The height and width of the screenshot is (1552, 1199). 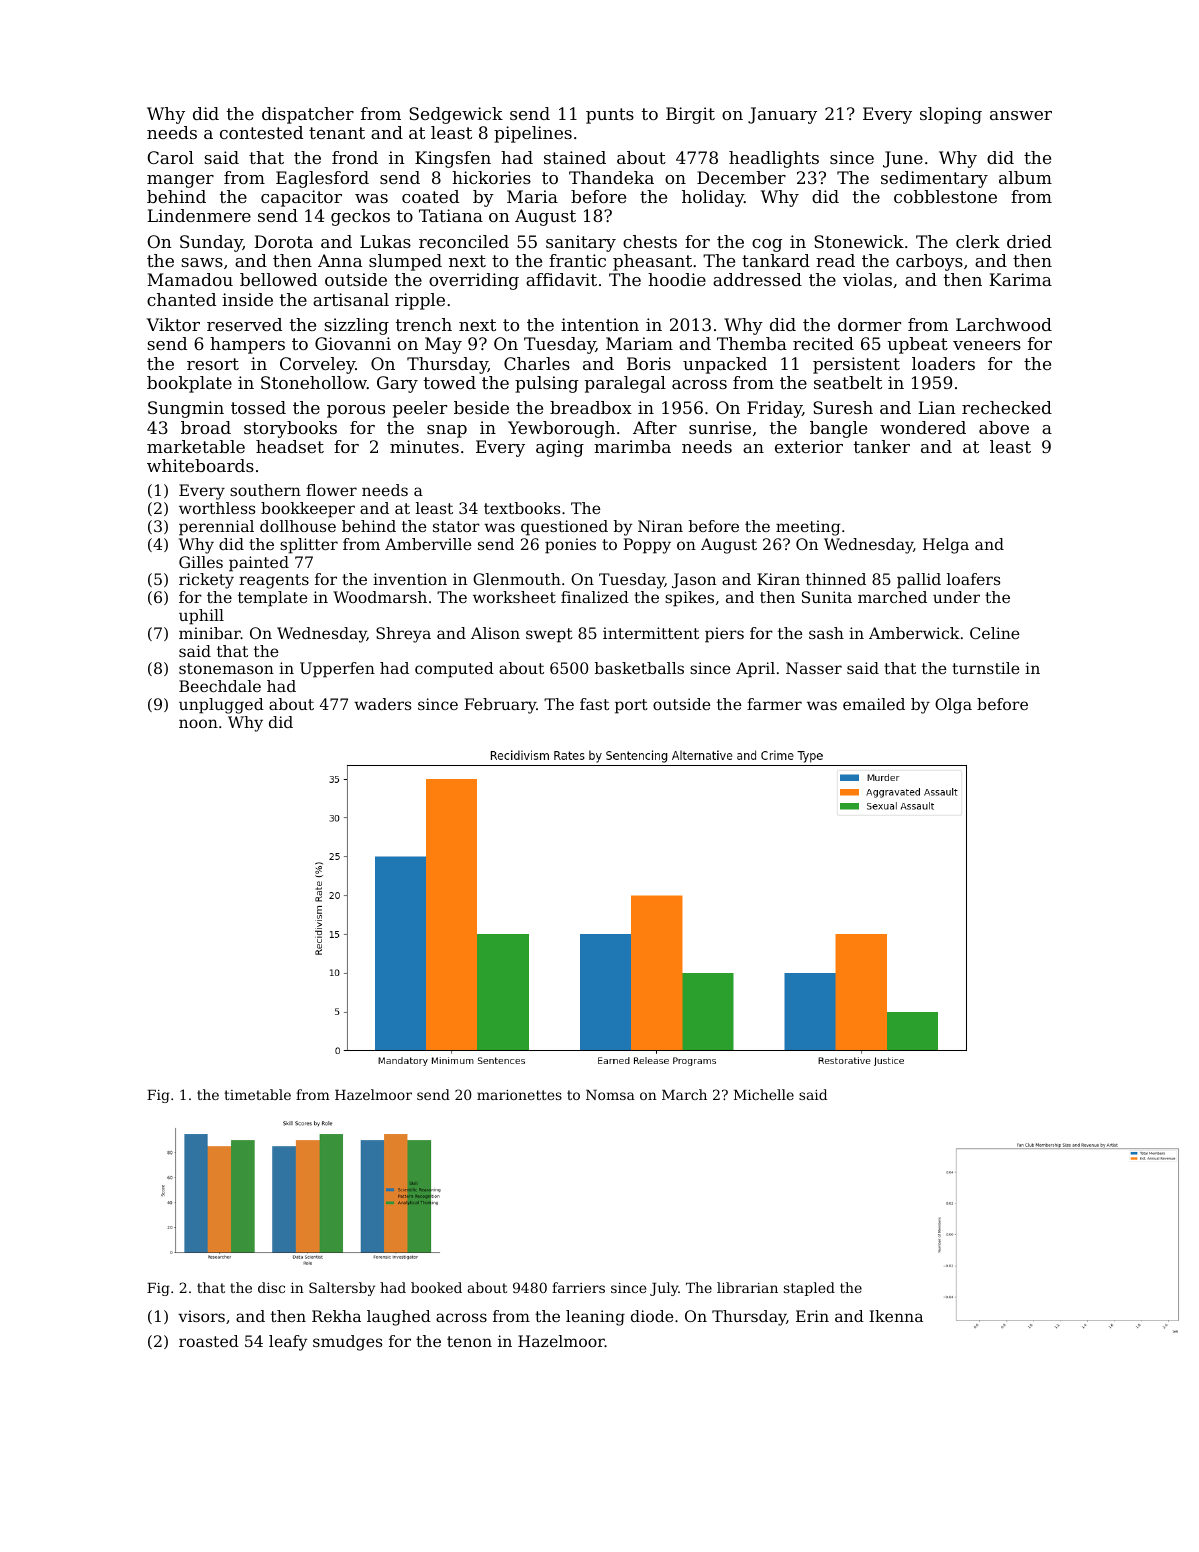 What do you see at coordinates (519, 1095) in the screenshot?
I see `marionettes` at bounding box center [519, 1095].
